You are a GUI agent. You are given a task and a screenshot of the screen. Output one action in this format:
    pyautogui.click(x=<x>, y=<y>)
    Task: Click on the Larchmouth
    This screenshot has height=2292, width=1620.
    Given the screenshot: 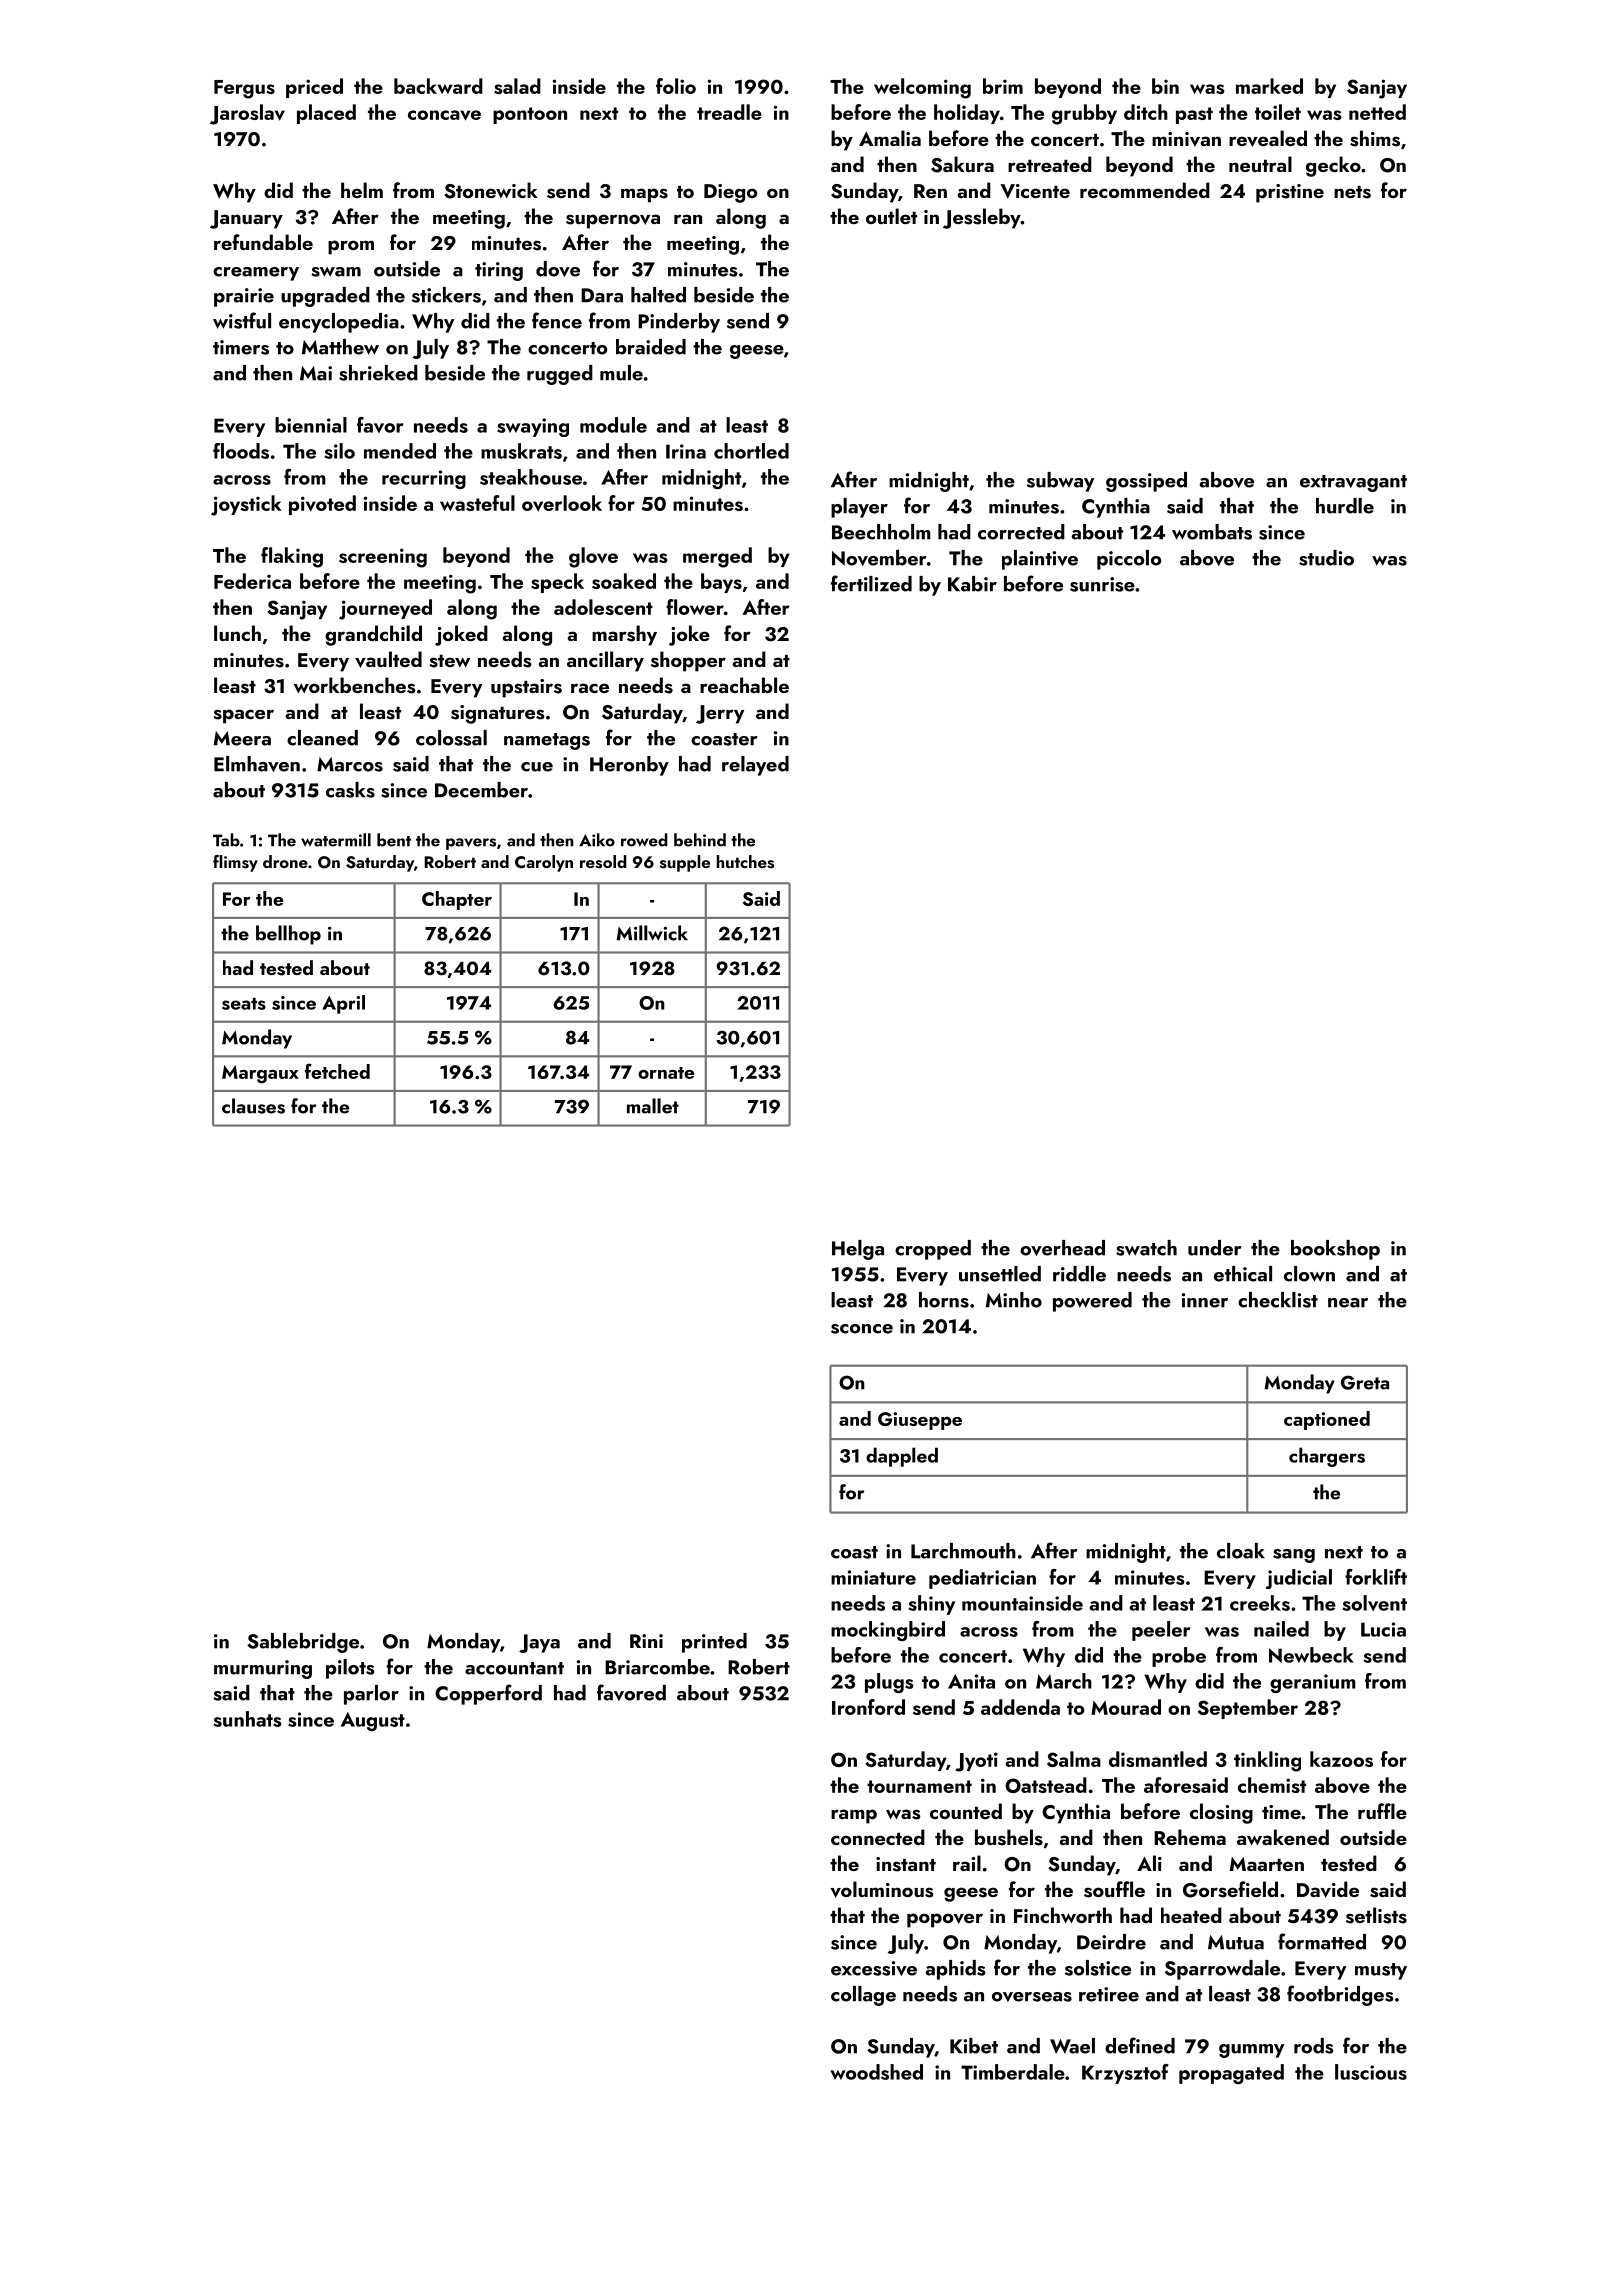 What is the action you would take?
    pyautogui.click(x=963, y=1551)
